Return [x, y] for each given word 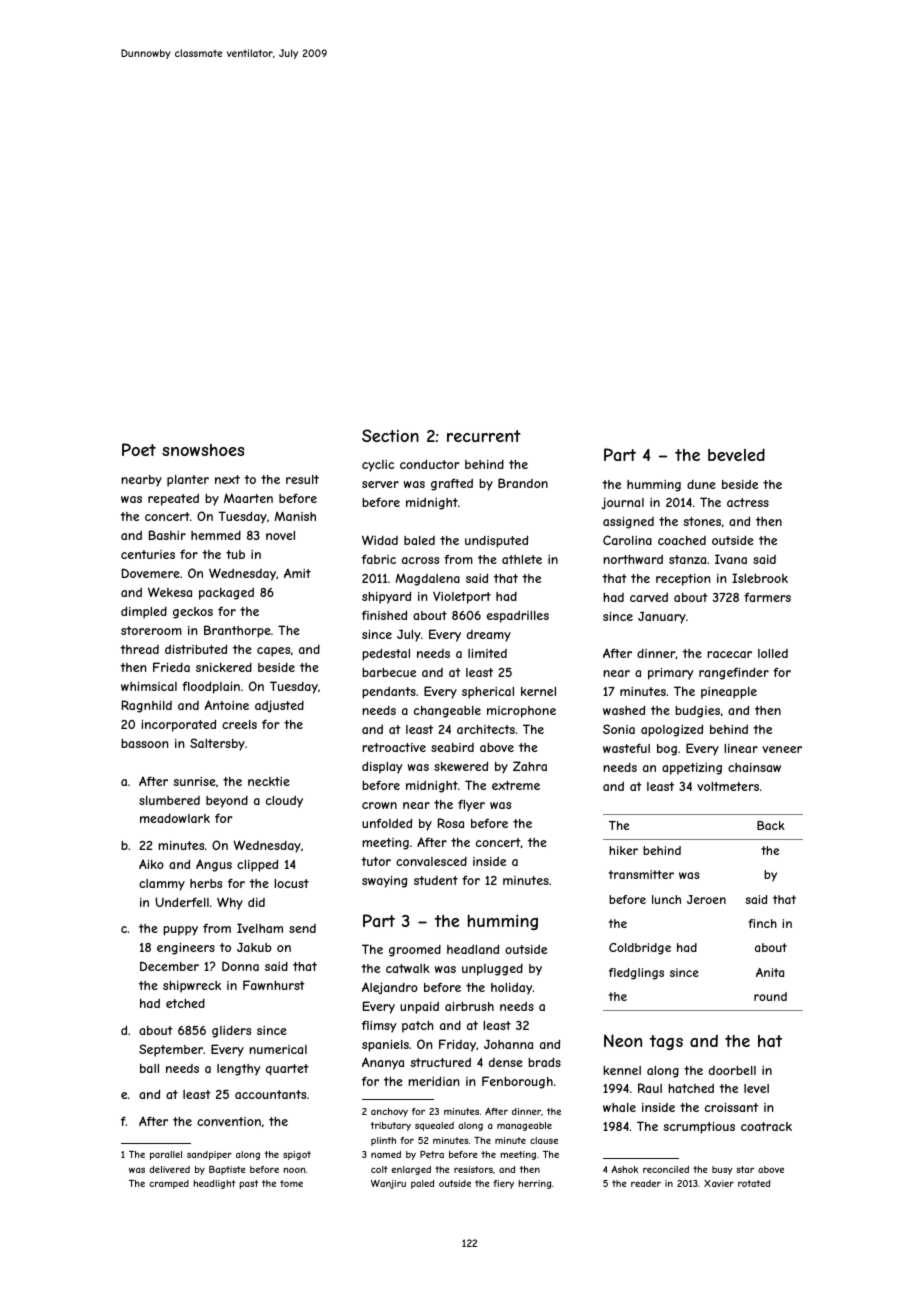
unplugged [492, 970]
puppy [180, 931]
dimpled [144, 612]
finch [762, 923]
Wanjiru [388, 1184]
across [420, 560]
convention [229, 1121]
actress [748, 502]
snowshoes [203, 450]
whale [619, 1107]
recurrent [484, 436]
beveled [736, 454]
